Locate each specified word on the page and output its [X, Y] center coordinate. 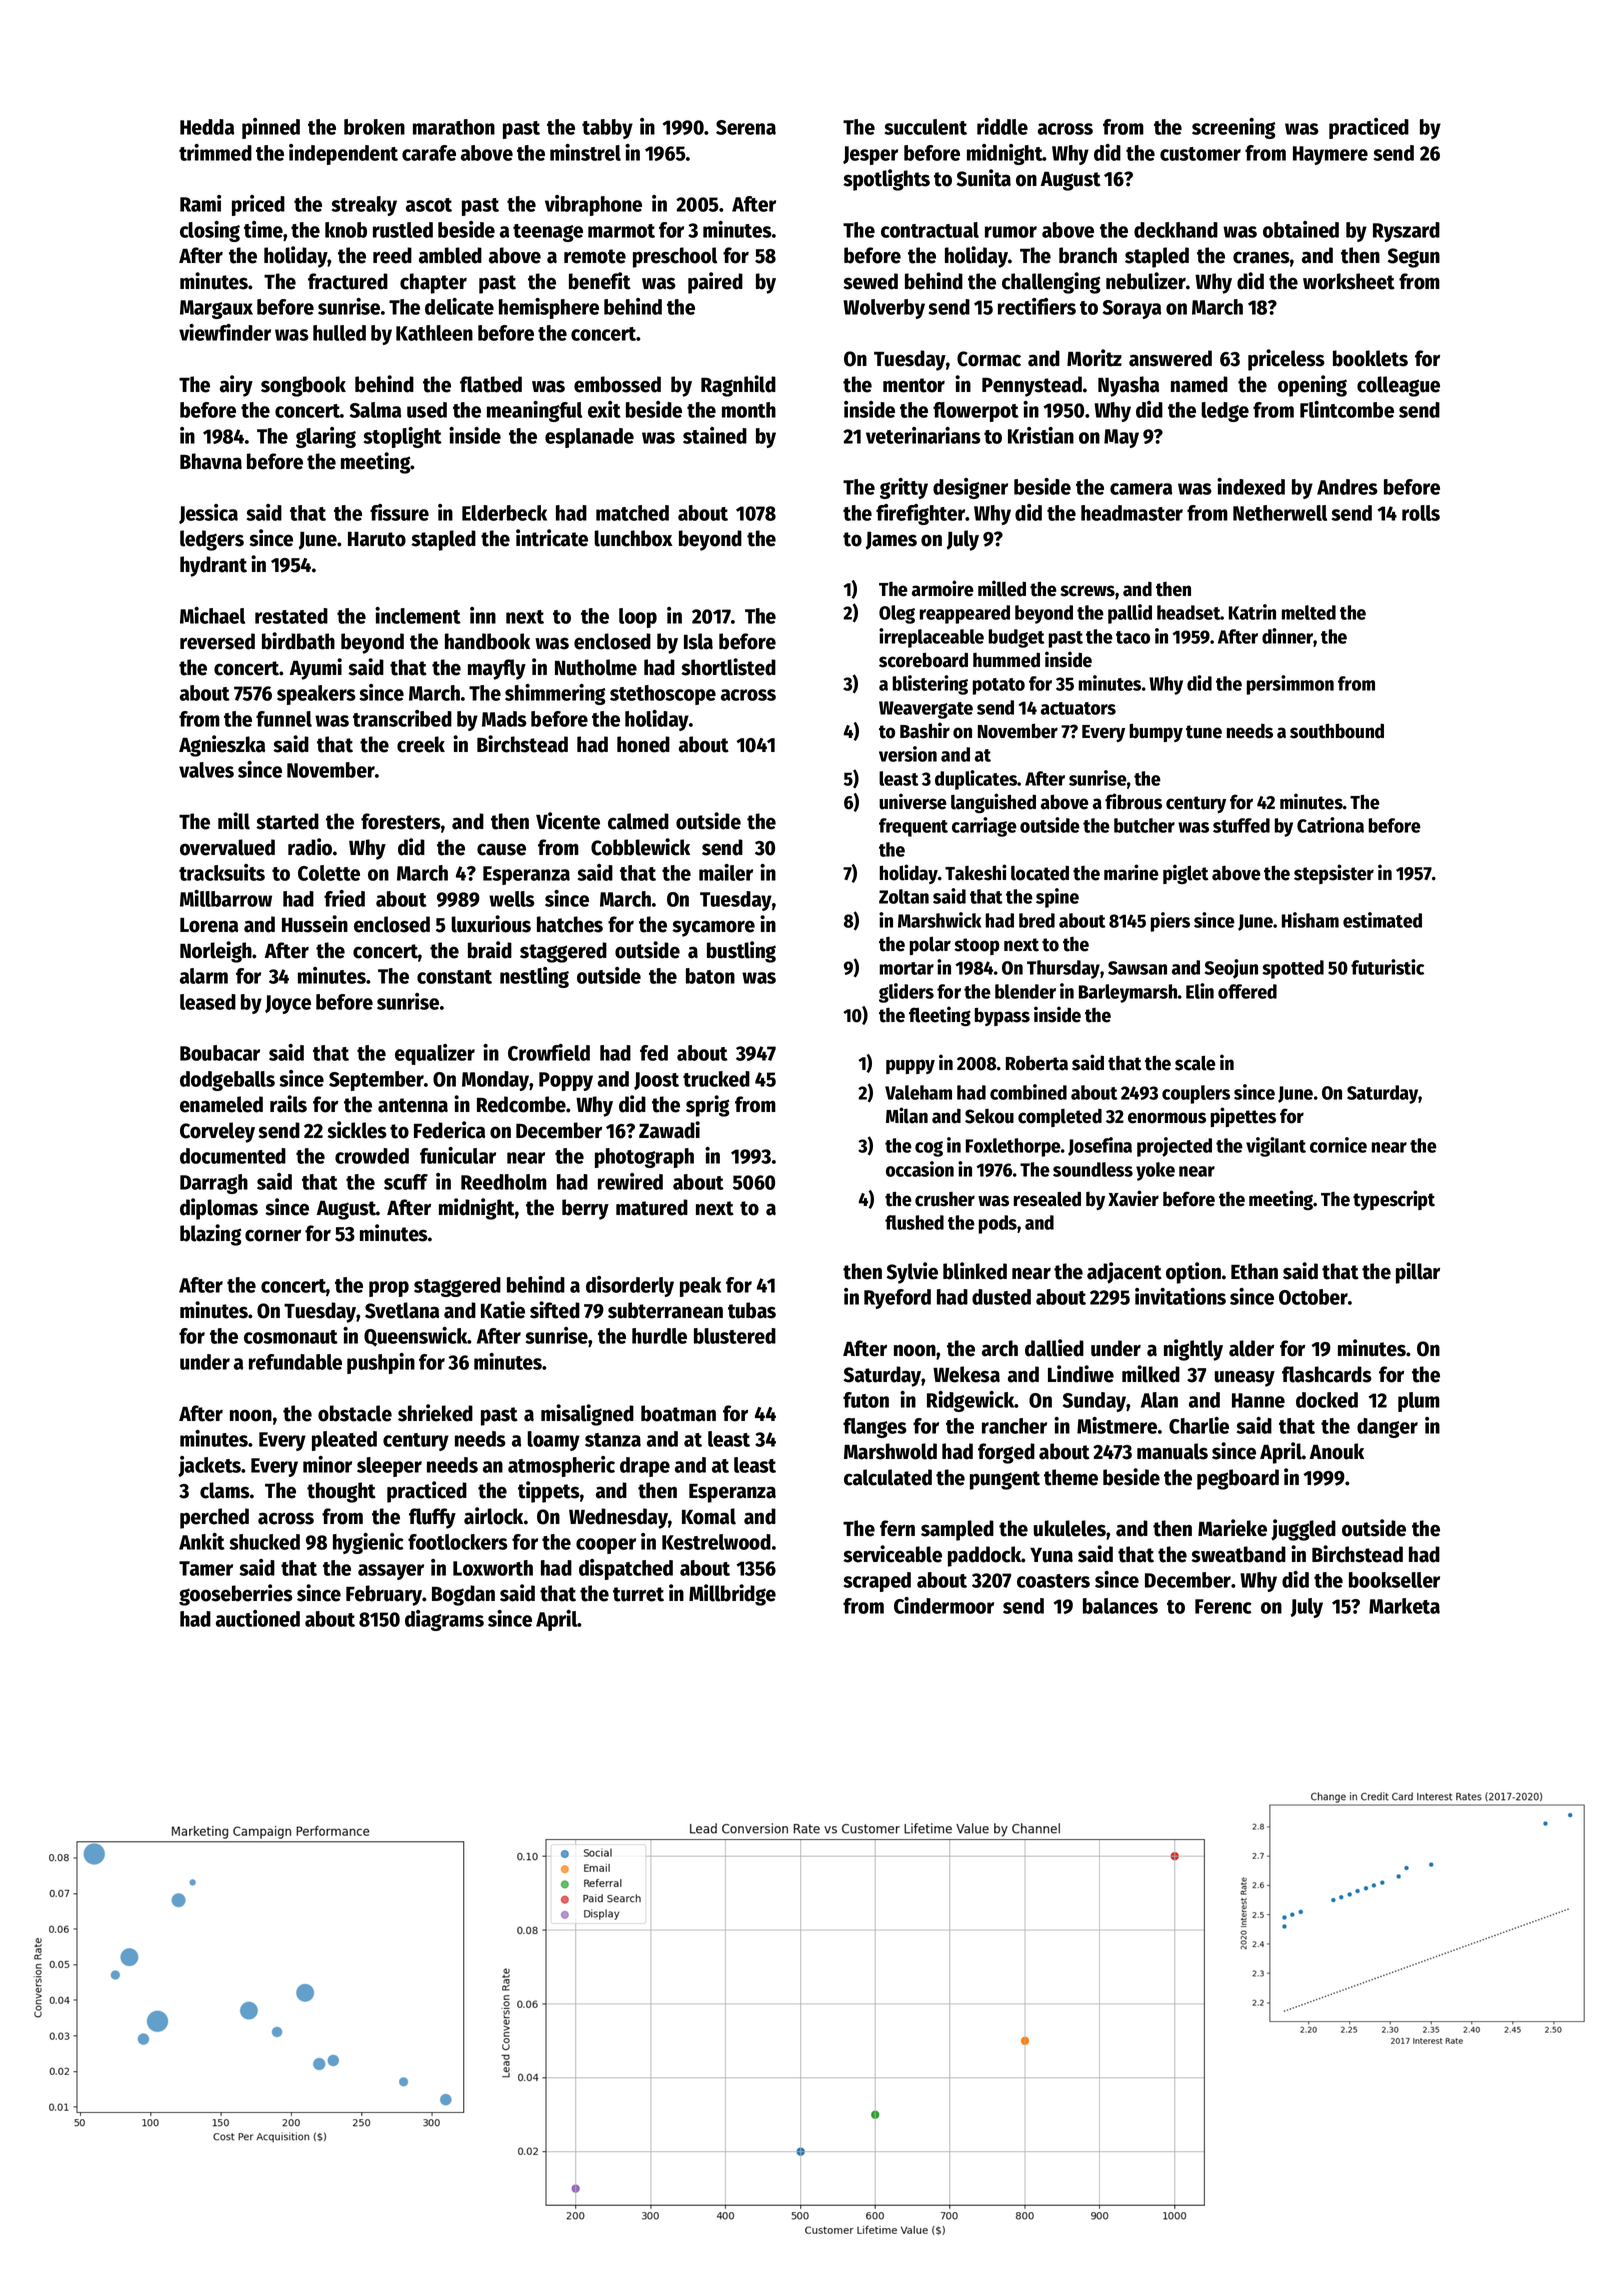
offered [1247, 991]
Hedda [207, 127]
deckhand [1176, 230]
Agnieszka [222, 746]
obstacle [355, 1413]
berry [585, 1209]
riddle [1002, 126]
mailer [726, 872]
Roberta [1037, 1063]
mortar [907, 968]
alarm [204, 976]
